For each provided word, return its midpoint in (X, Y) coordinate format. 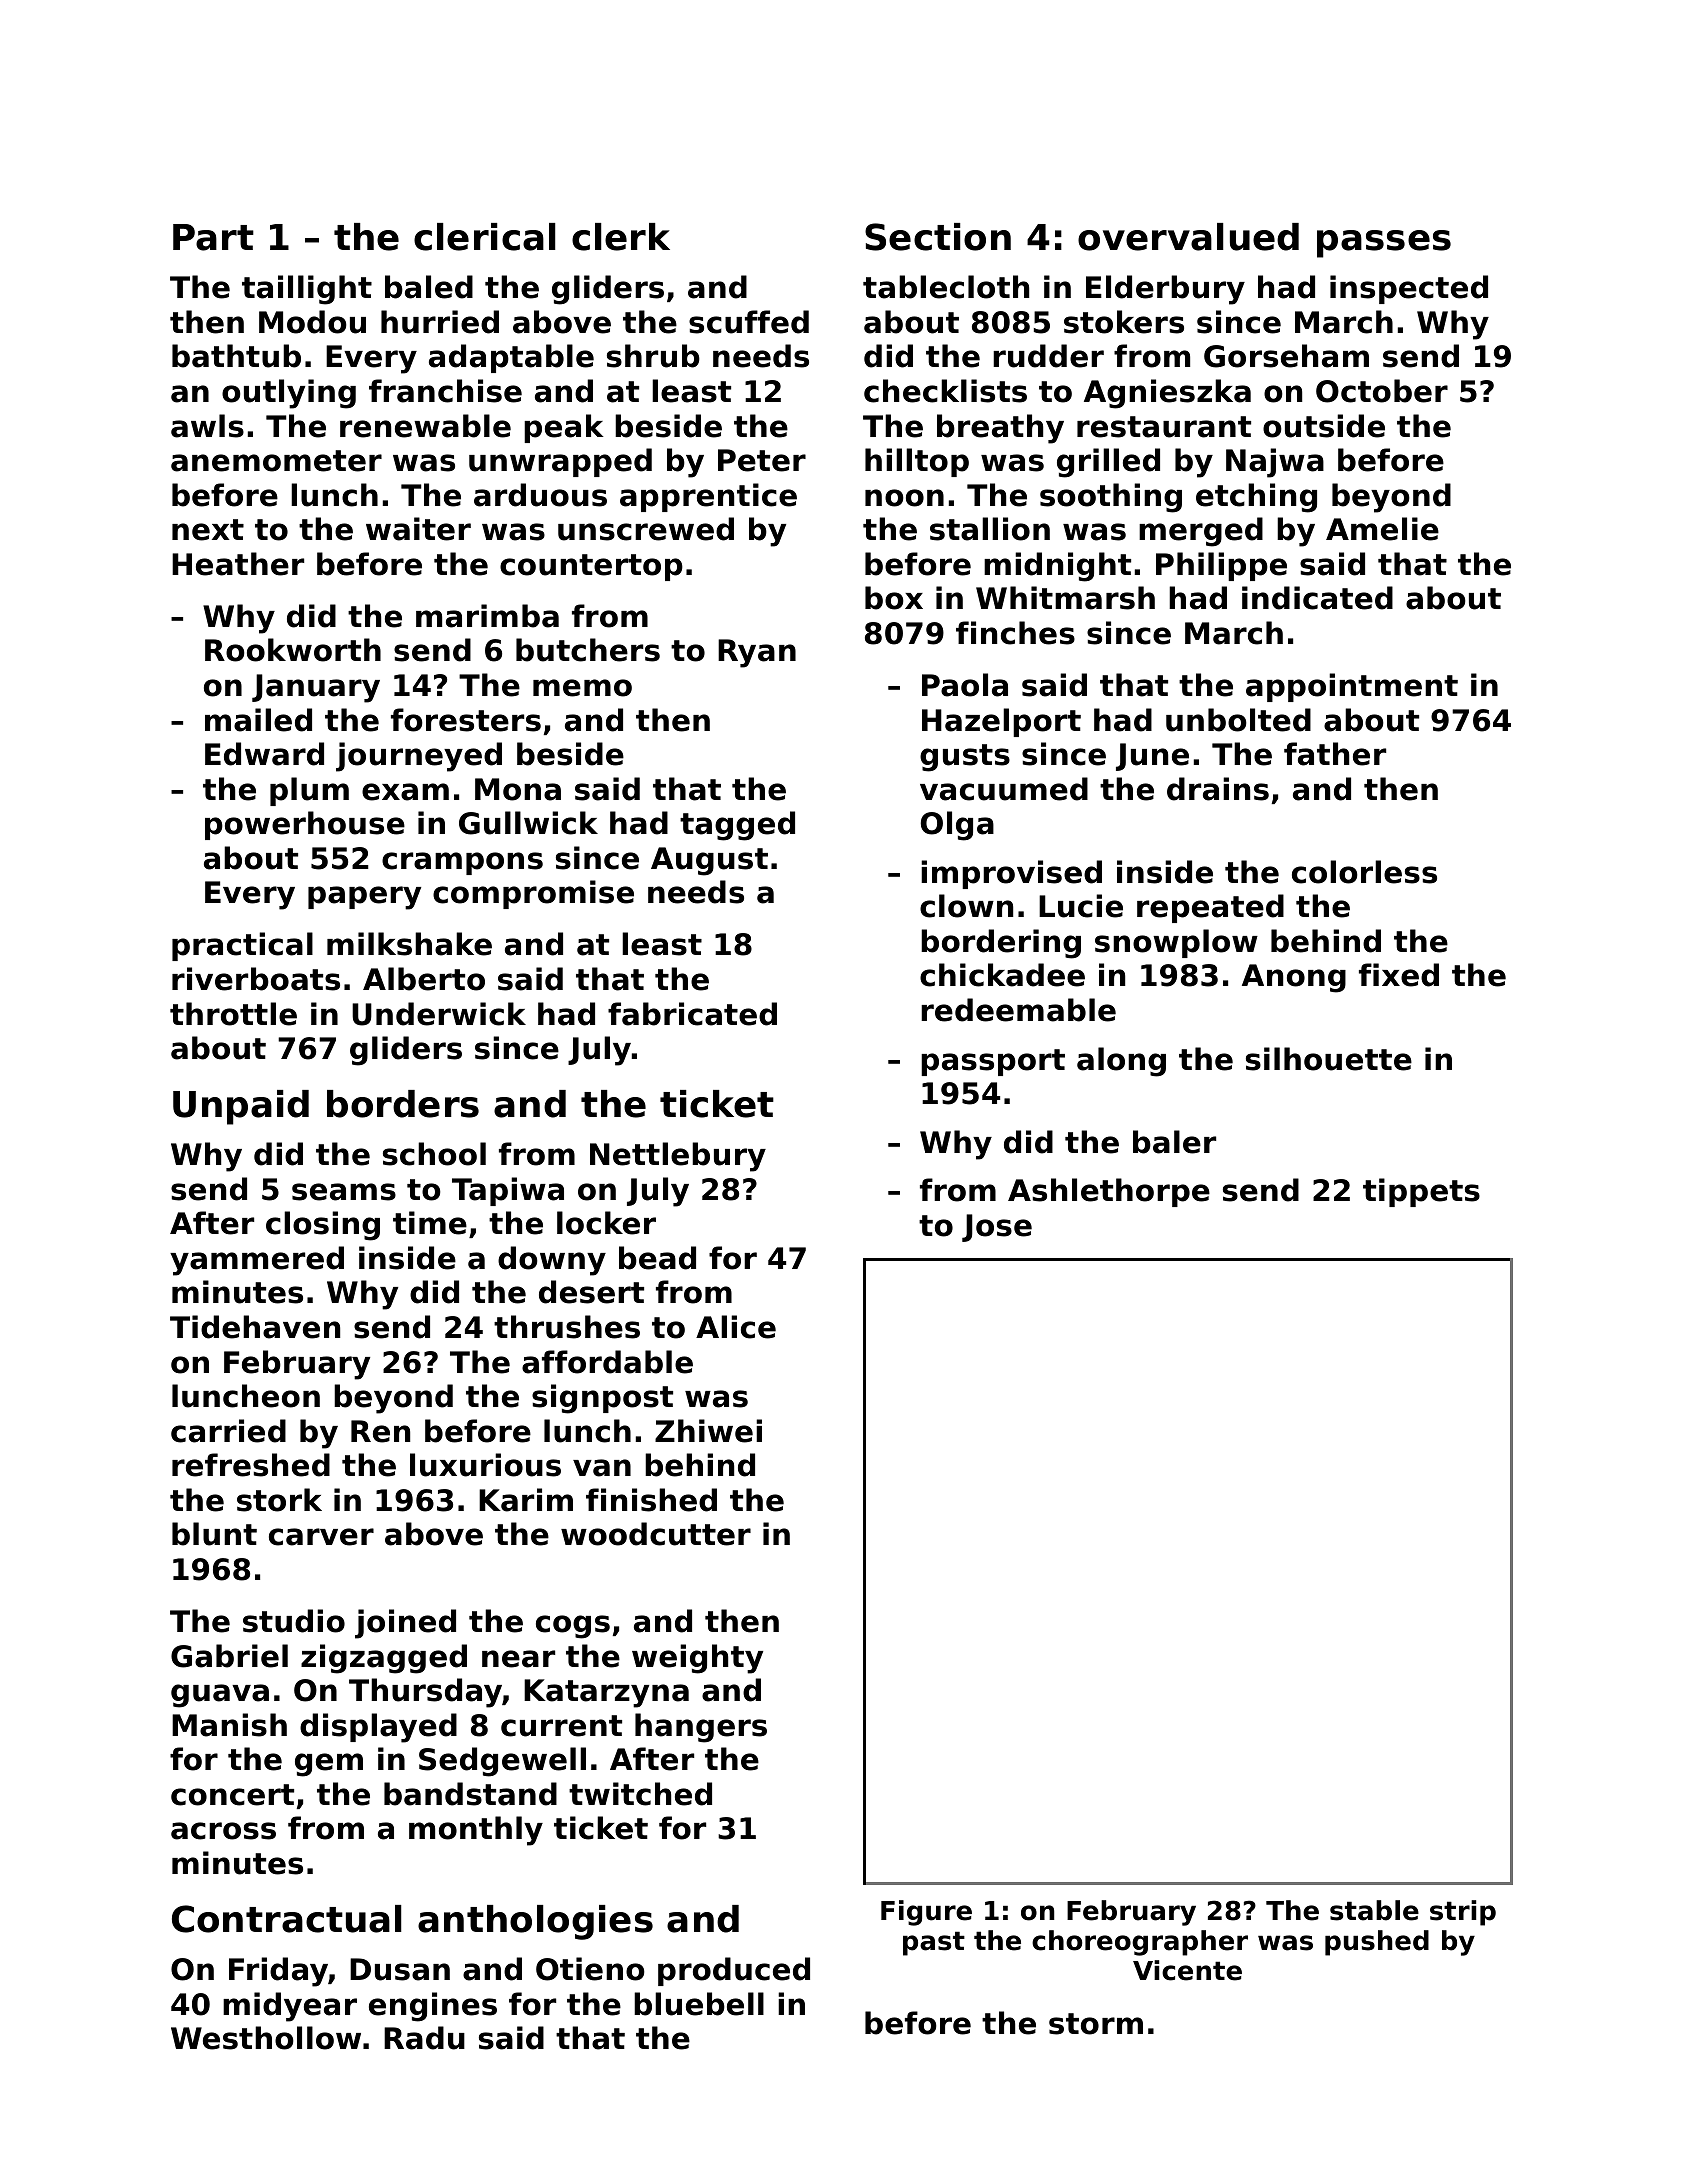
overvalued (1188, 237)
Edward (264, 754)
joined (405, 1624)
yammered (257, 1261)
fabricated (692, 1014)
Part (213, 237)
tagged (737, 826)
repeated (1210, 908)
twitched (640, 1794)
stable (1374, 1910)
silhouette (1329, 1059)
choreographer (1140, 1943)
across (223, 1831)
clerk (621, 237)
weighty (697, 1659)
